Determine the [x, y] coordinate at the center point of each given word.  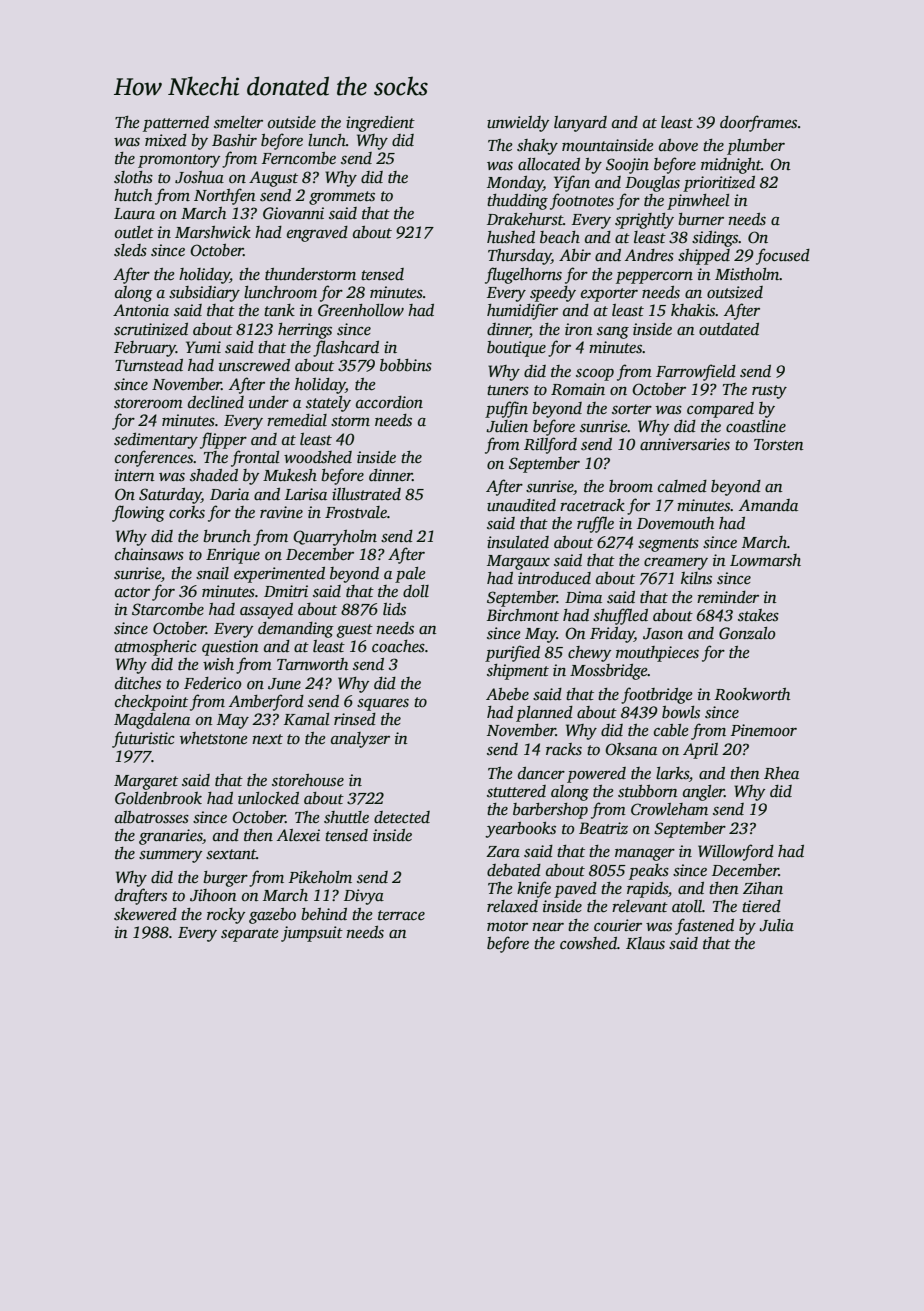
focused [783, 256]
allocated [549, 164]
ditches [138, 683]
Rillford [550, 445]
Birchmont [523, 615]
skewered [145, 914]
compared [720, 410]
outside [292, 122]
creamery [676, 564]
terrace [401, 915]
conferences [154, 458]
